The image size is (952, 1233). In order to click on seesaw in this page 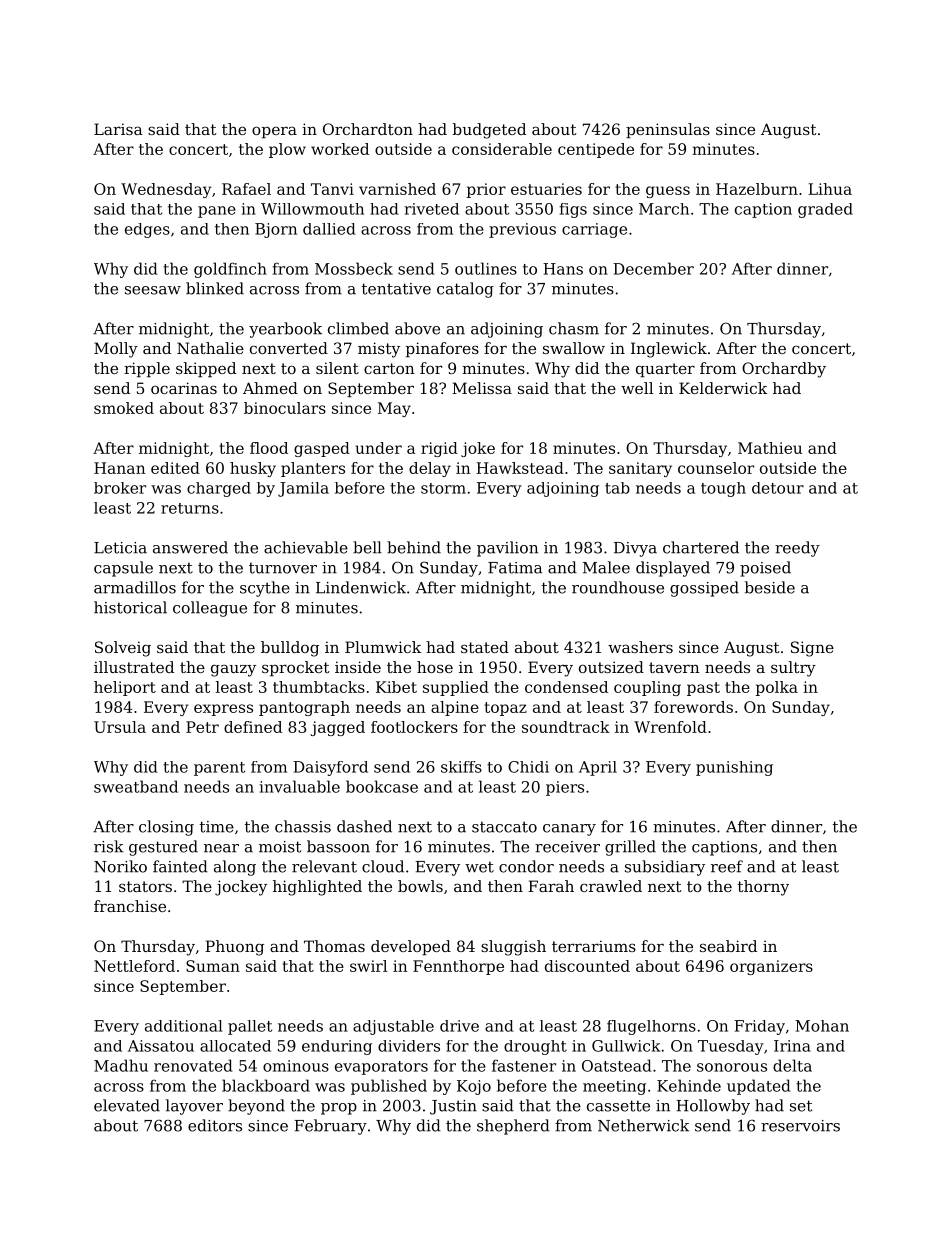, I will do `click(153, 290)`.
